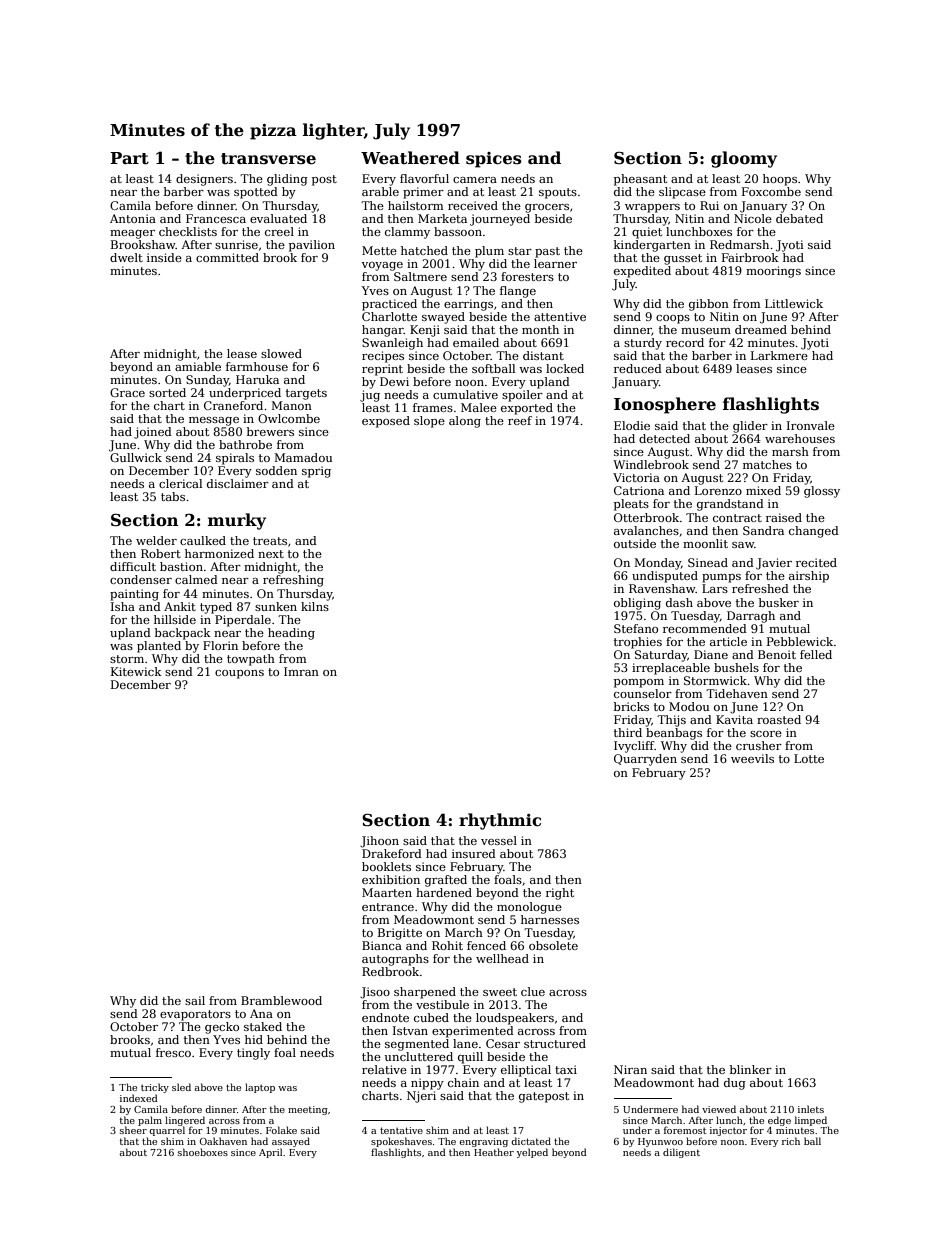 The width and height of the document is (952, 1233). What do you see at coordinates (468, 305) in the document?
I see `earrings` at bounding box center [468, 305].
